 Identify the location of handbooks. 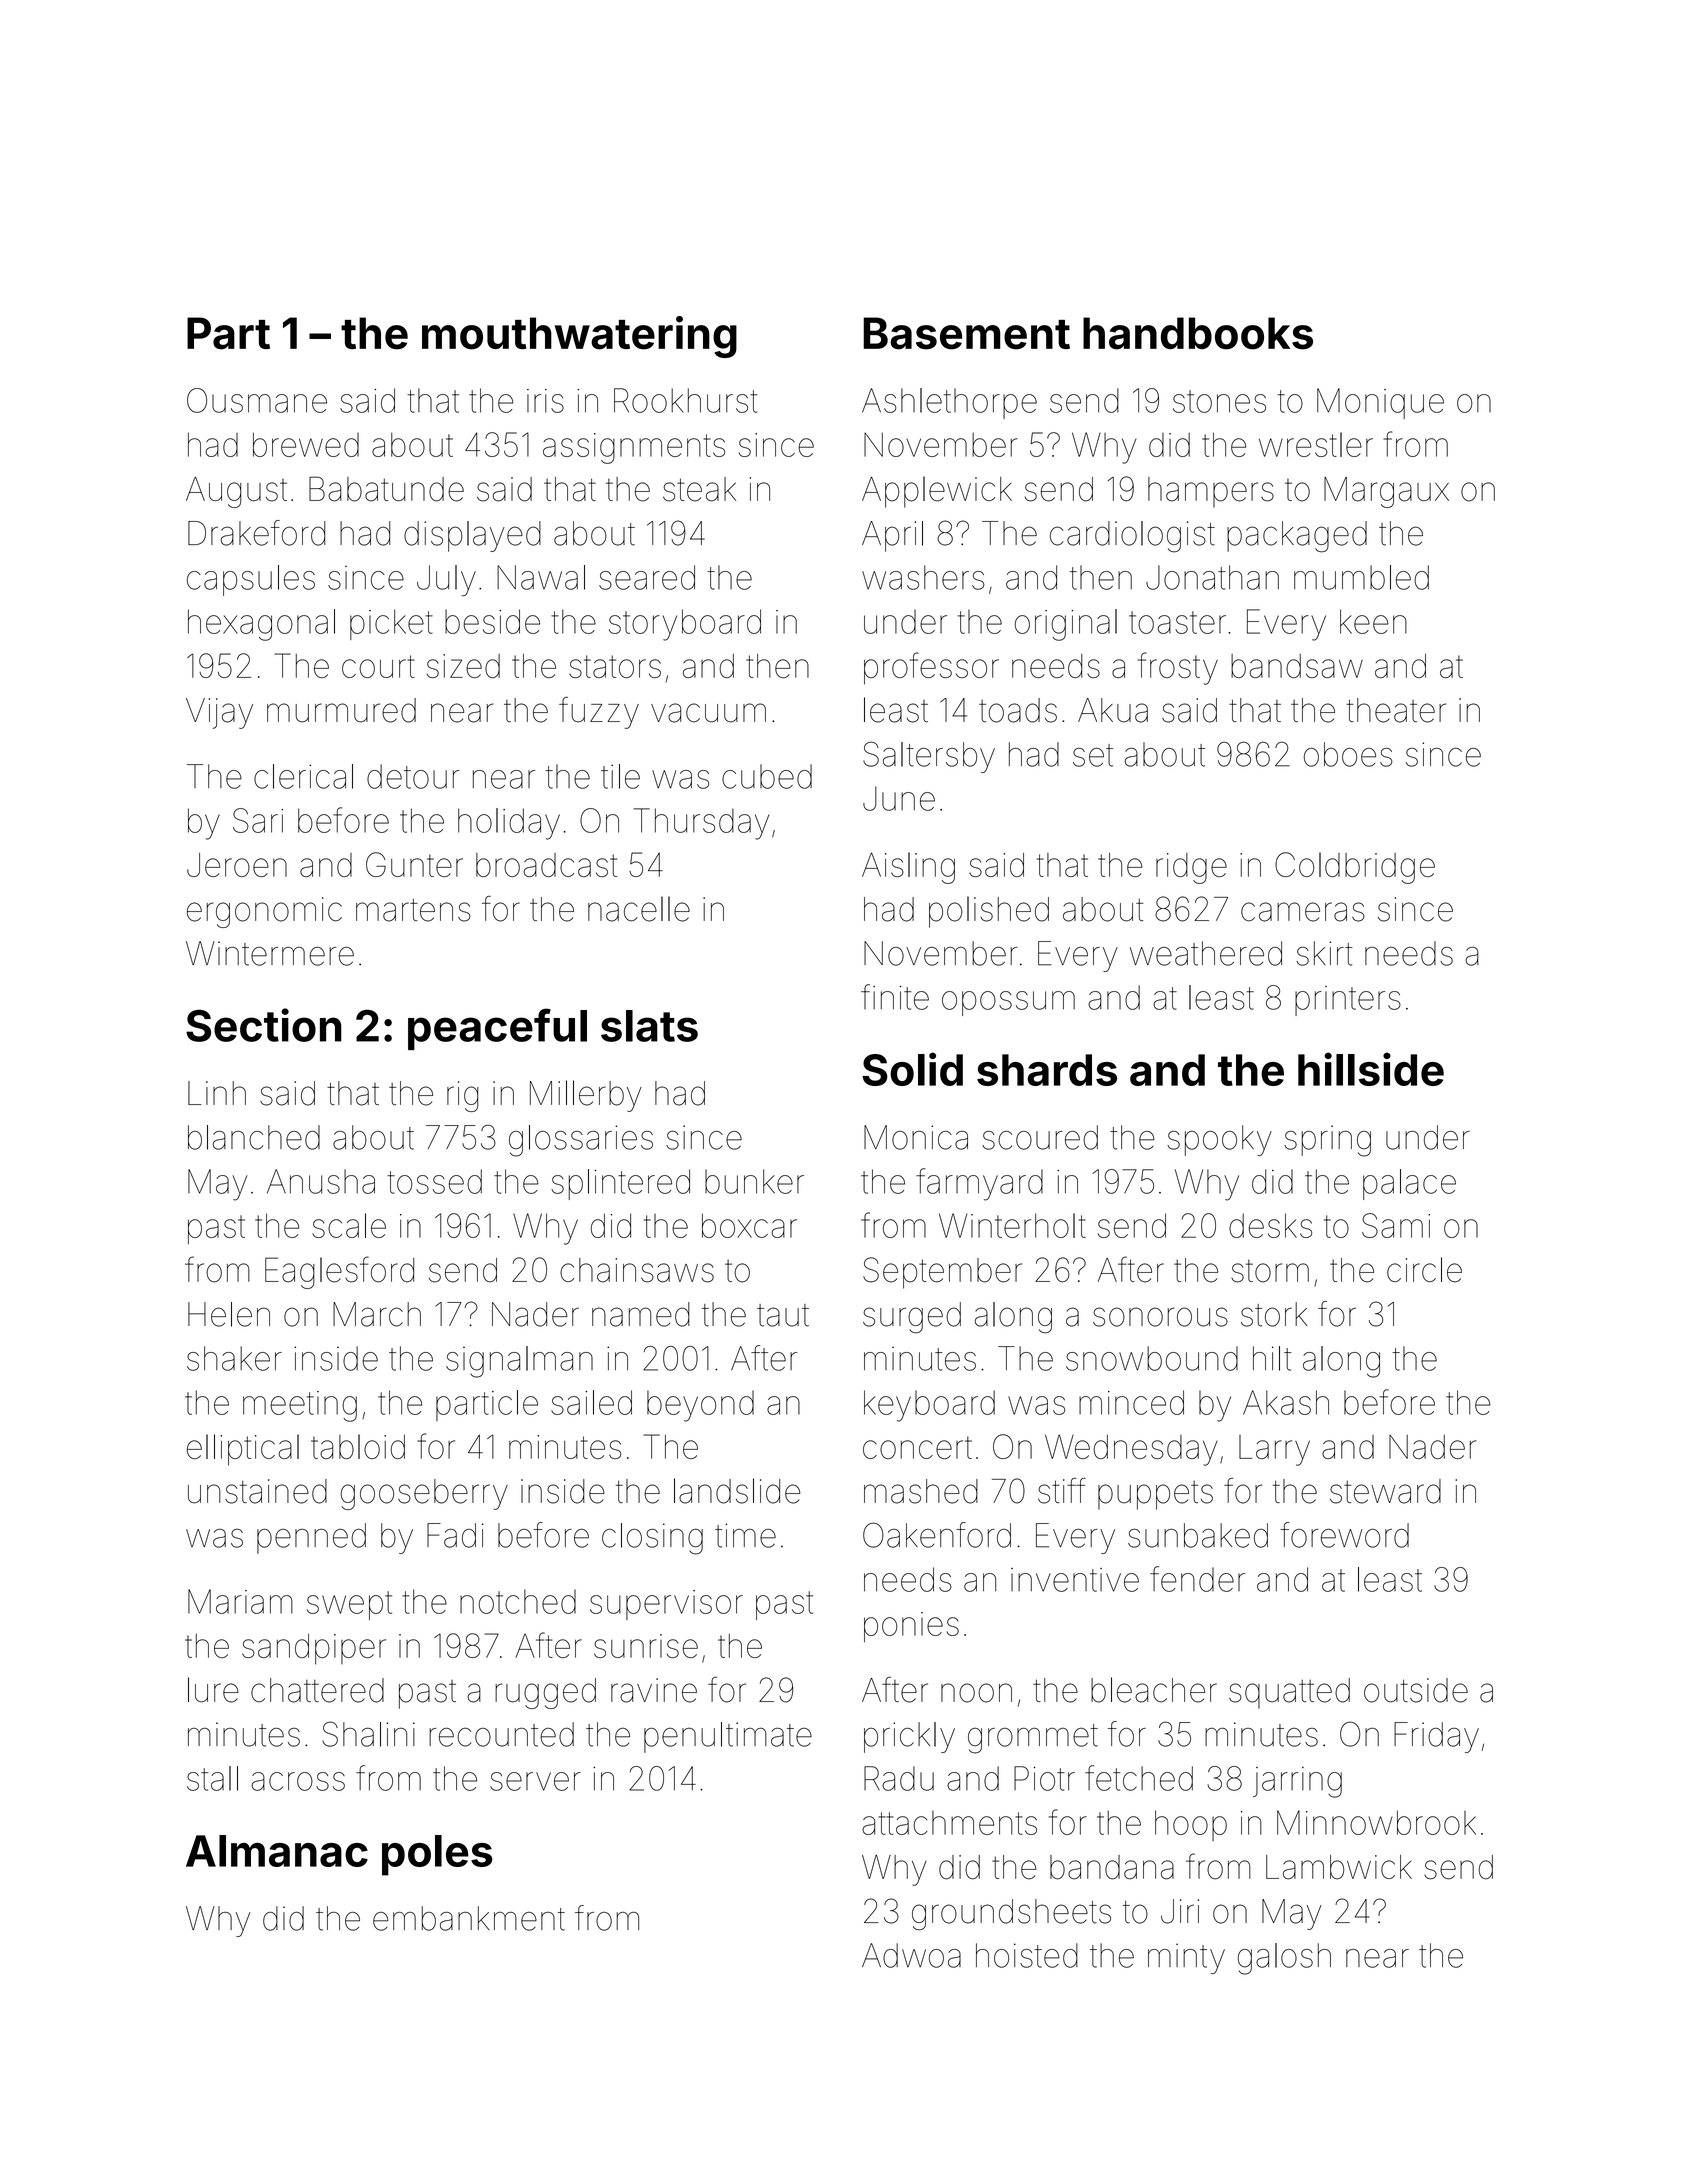
(1198, 333).
